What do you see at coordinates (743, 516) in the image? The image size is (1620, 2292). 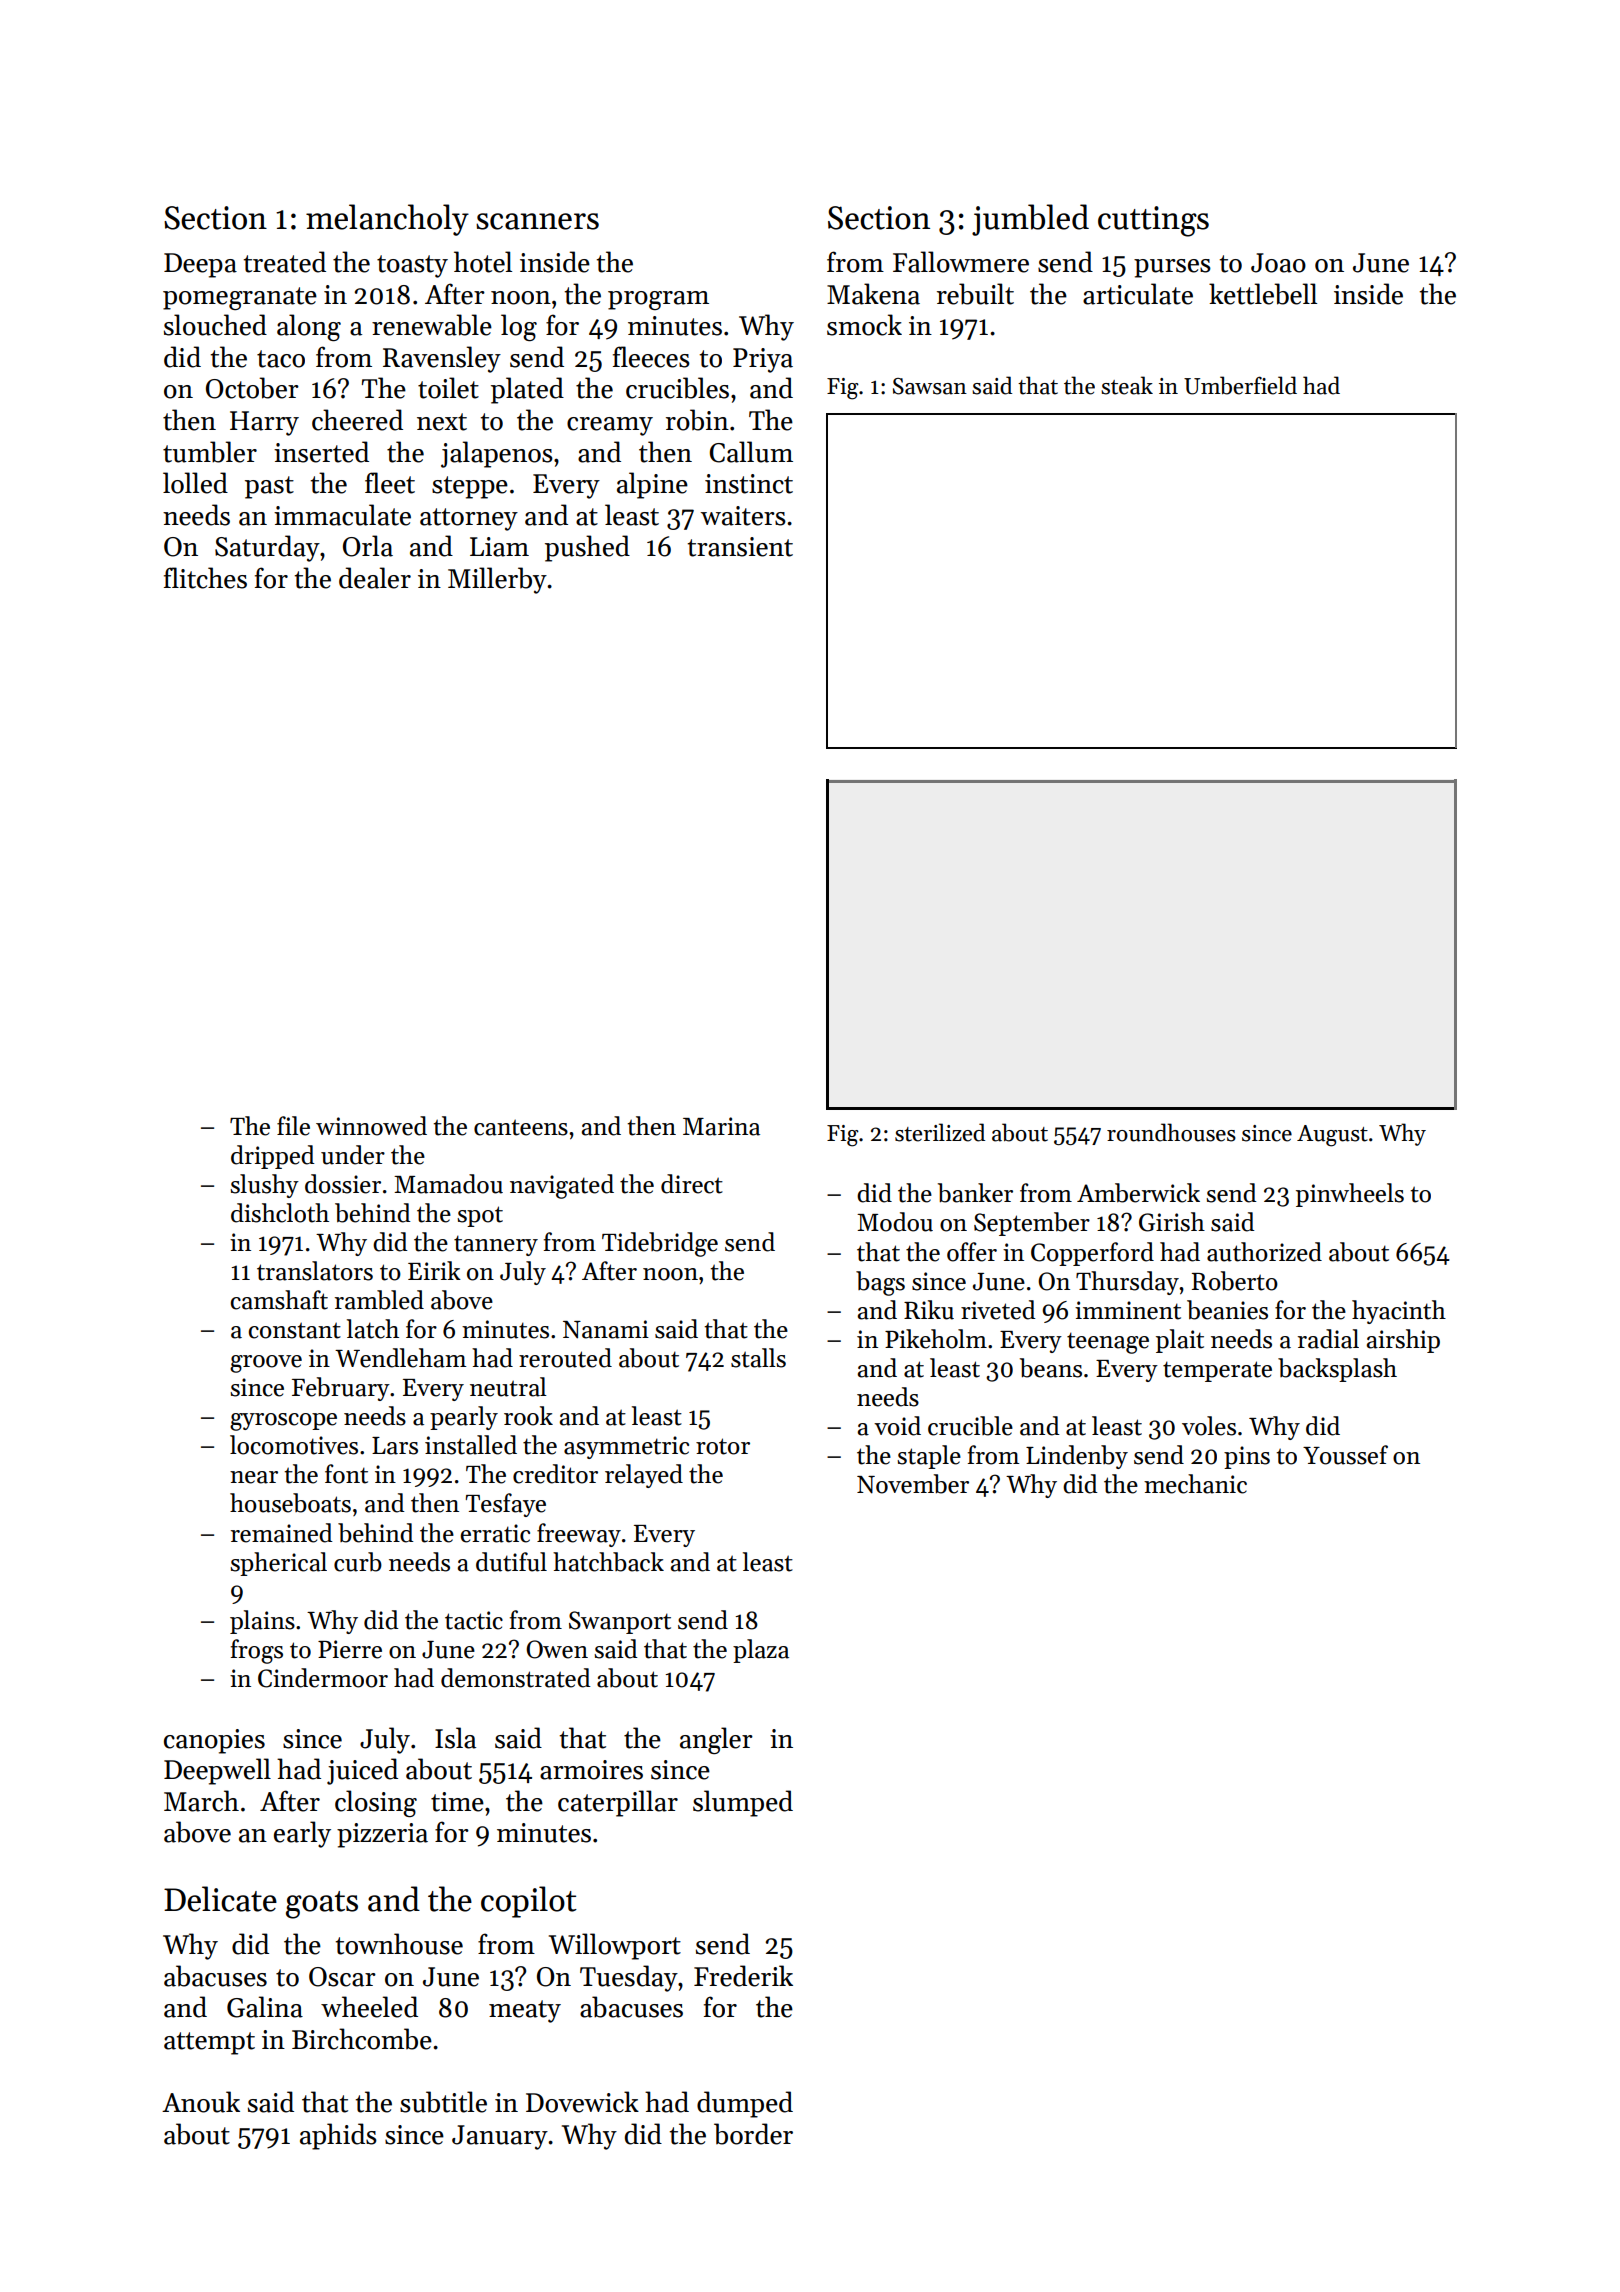 I see `waiters` at bounding box center [743, 516].
